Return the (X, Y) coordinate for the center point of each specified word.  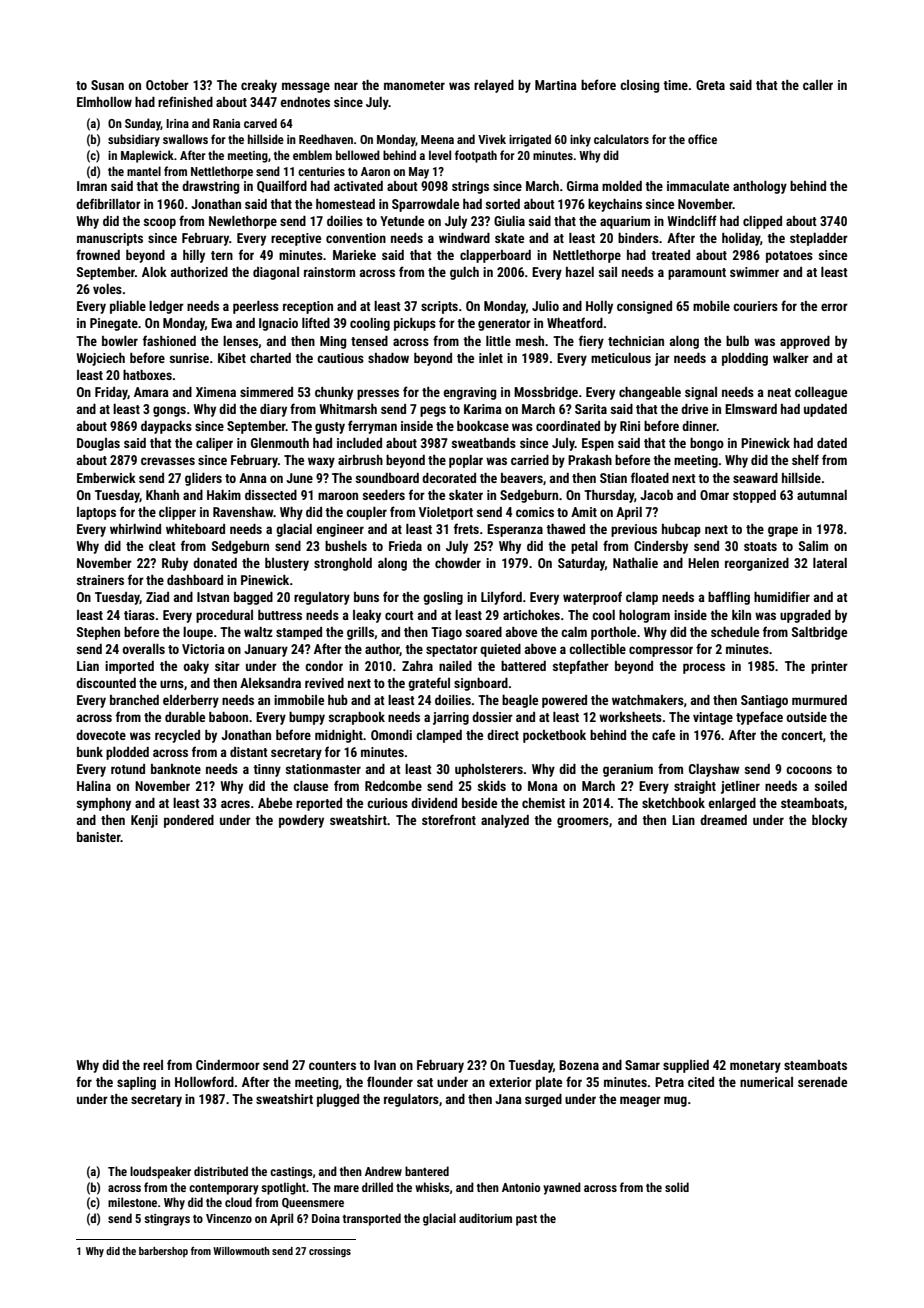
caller (818, 85)
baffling (729, 598)
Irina (177, 123)
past (526, 1220)
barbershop (163, 1252)
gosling (443, 598)
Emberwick (106, 478)
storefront (449, 819)
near (346, 86)
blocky (829, 821)
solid (677, 1187)
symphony (104, 804)
